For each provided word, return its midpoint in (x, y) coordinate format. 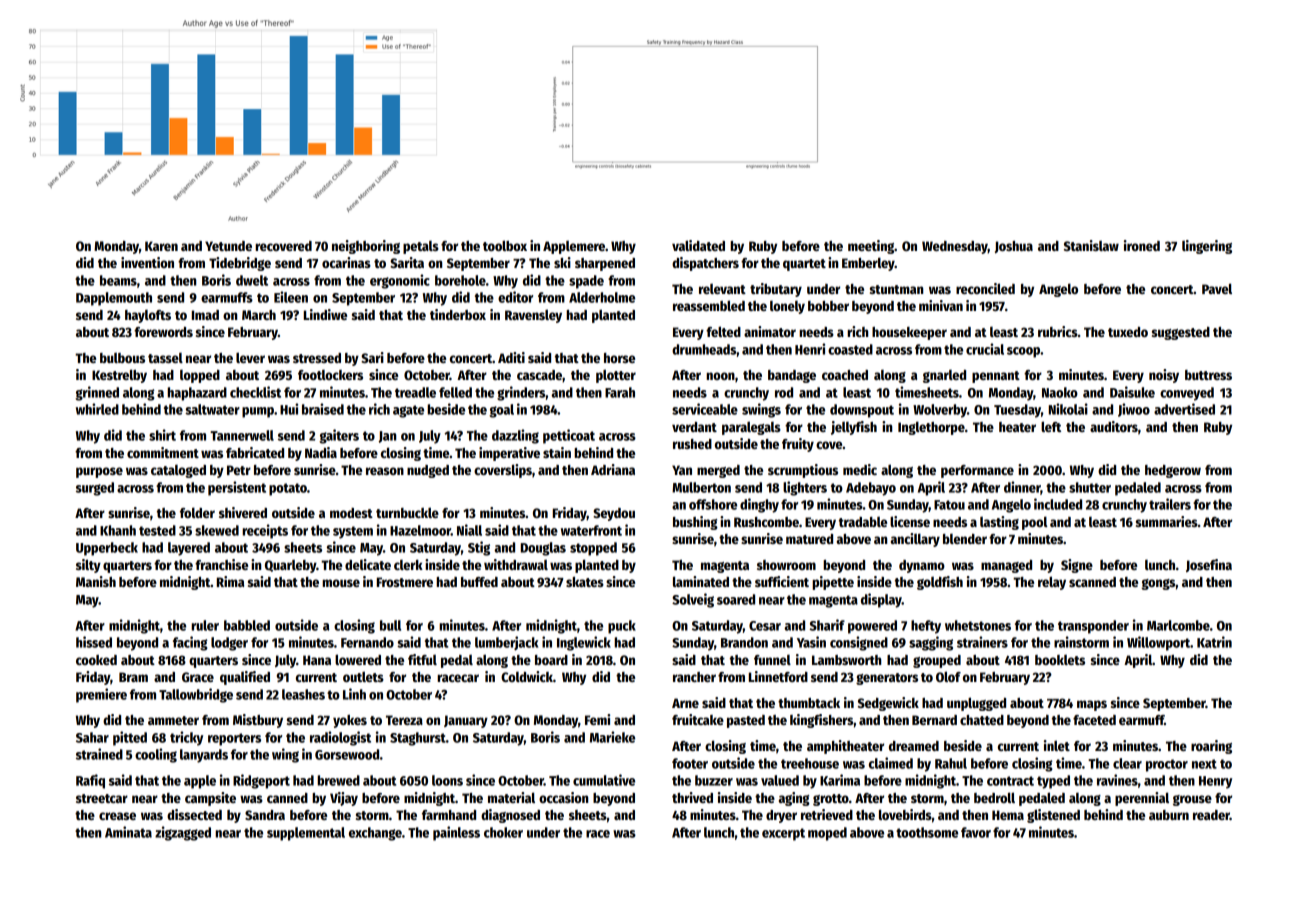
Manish (96, 581)
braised (323, 409)
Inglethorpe (931, 428)
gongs (1158, 584)
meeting (871, 247)
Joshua (1014, 247)
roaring (1211, 747)
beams (118, 280)
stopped (593, 549)
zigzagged (183, 833)
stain (557, 452)
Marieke (612, 737)
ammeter (173, 720)
